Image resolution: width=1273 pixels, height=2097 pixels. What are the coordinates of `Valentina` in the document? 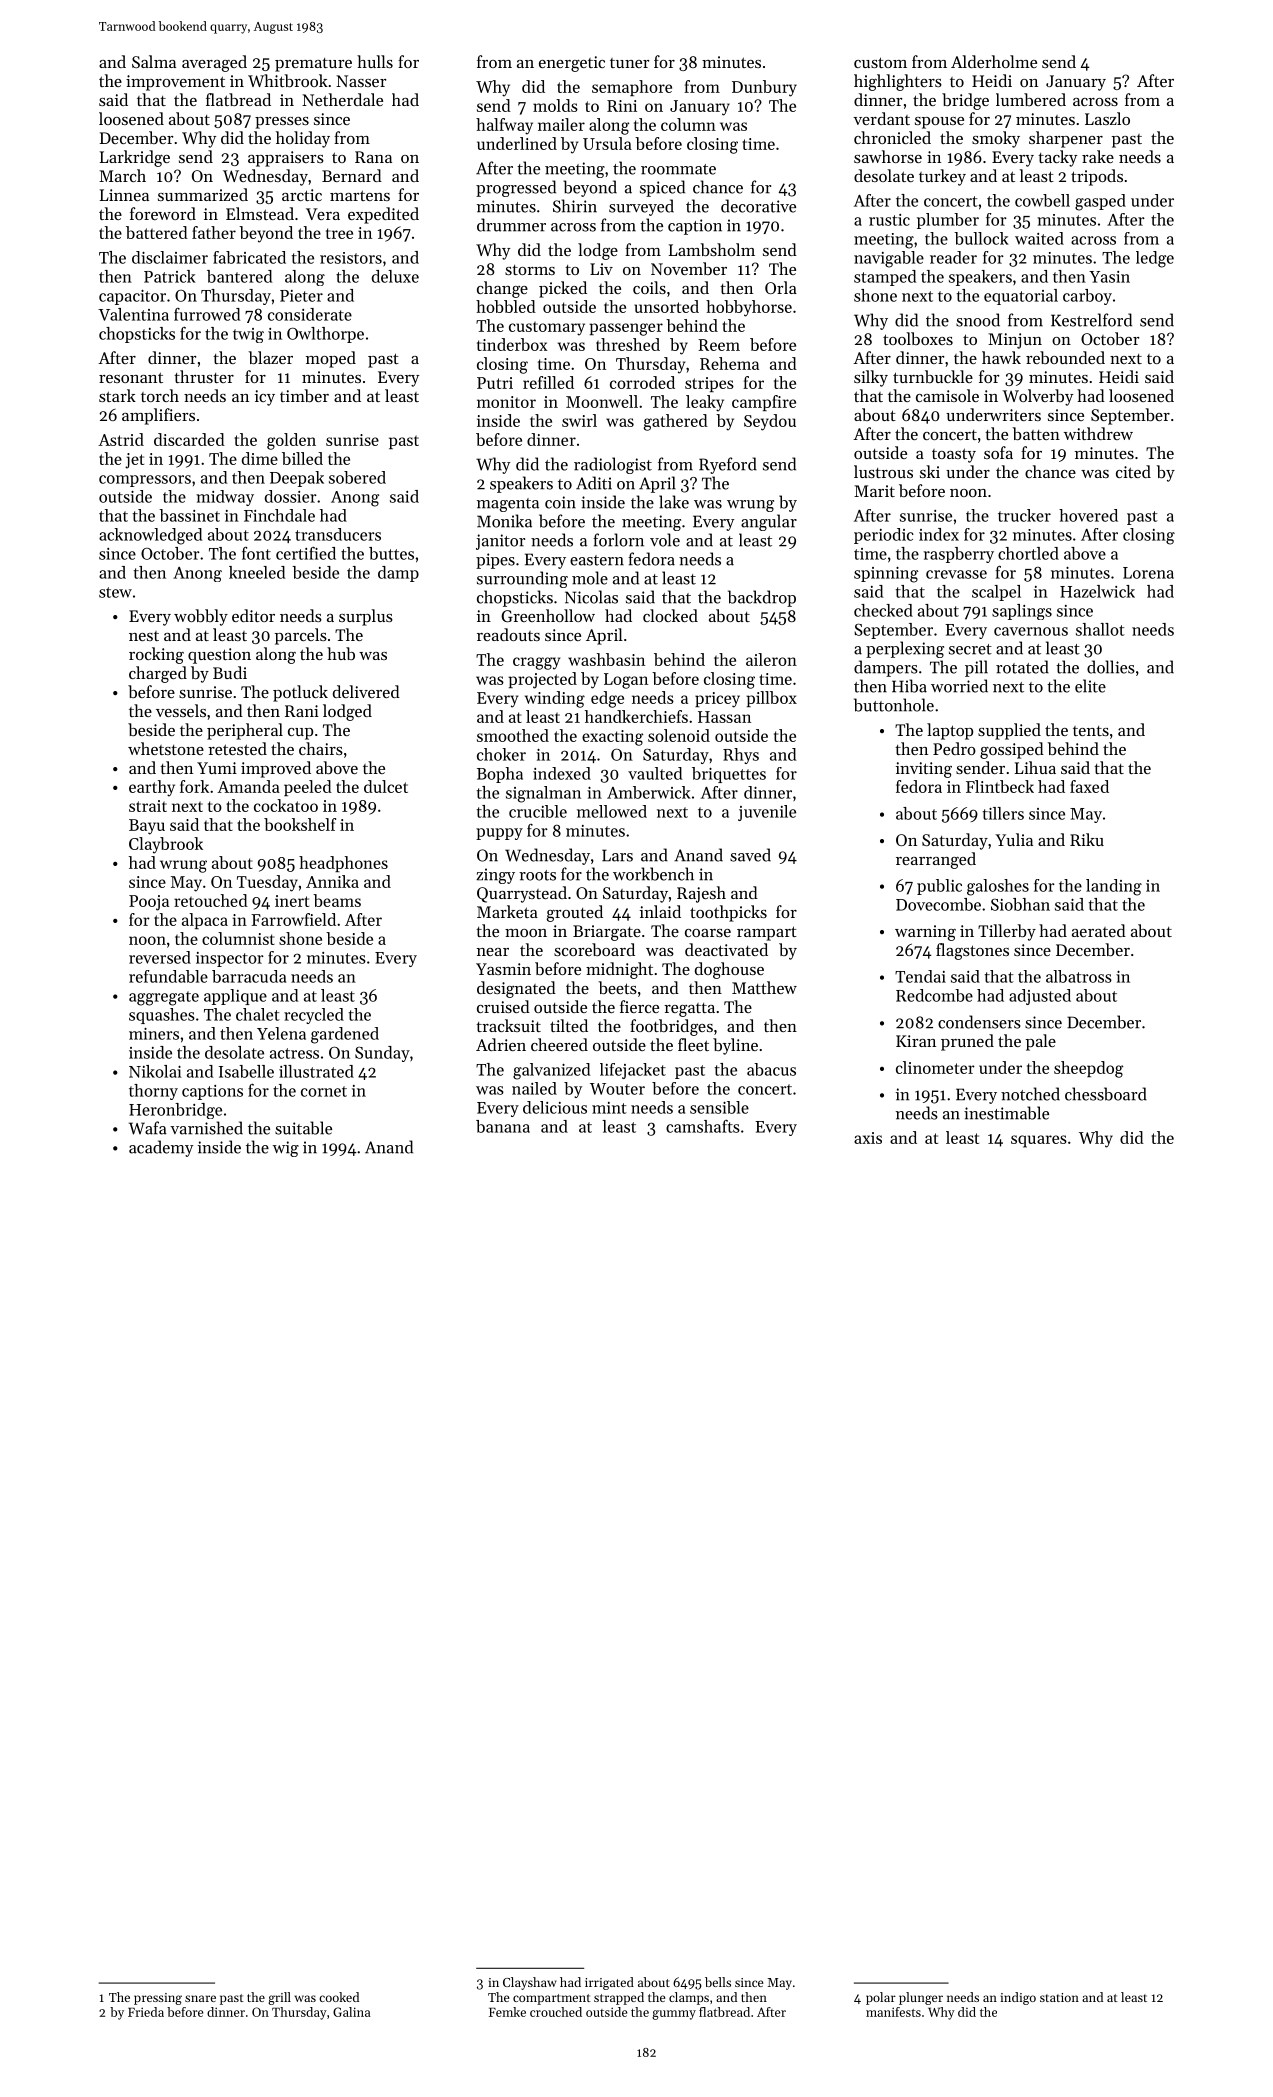 It's located at (133, 314).
